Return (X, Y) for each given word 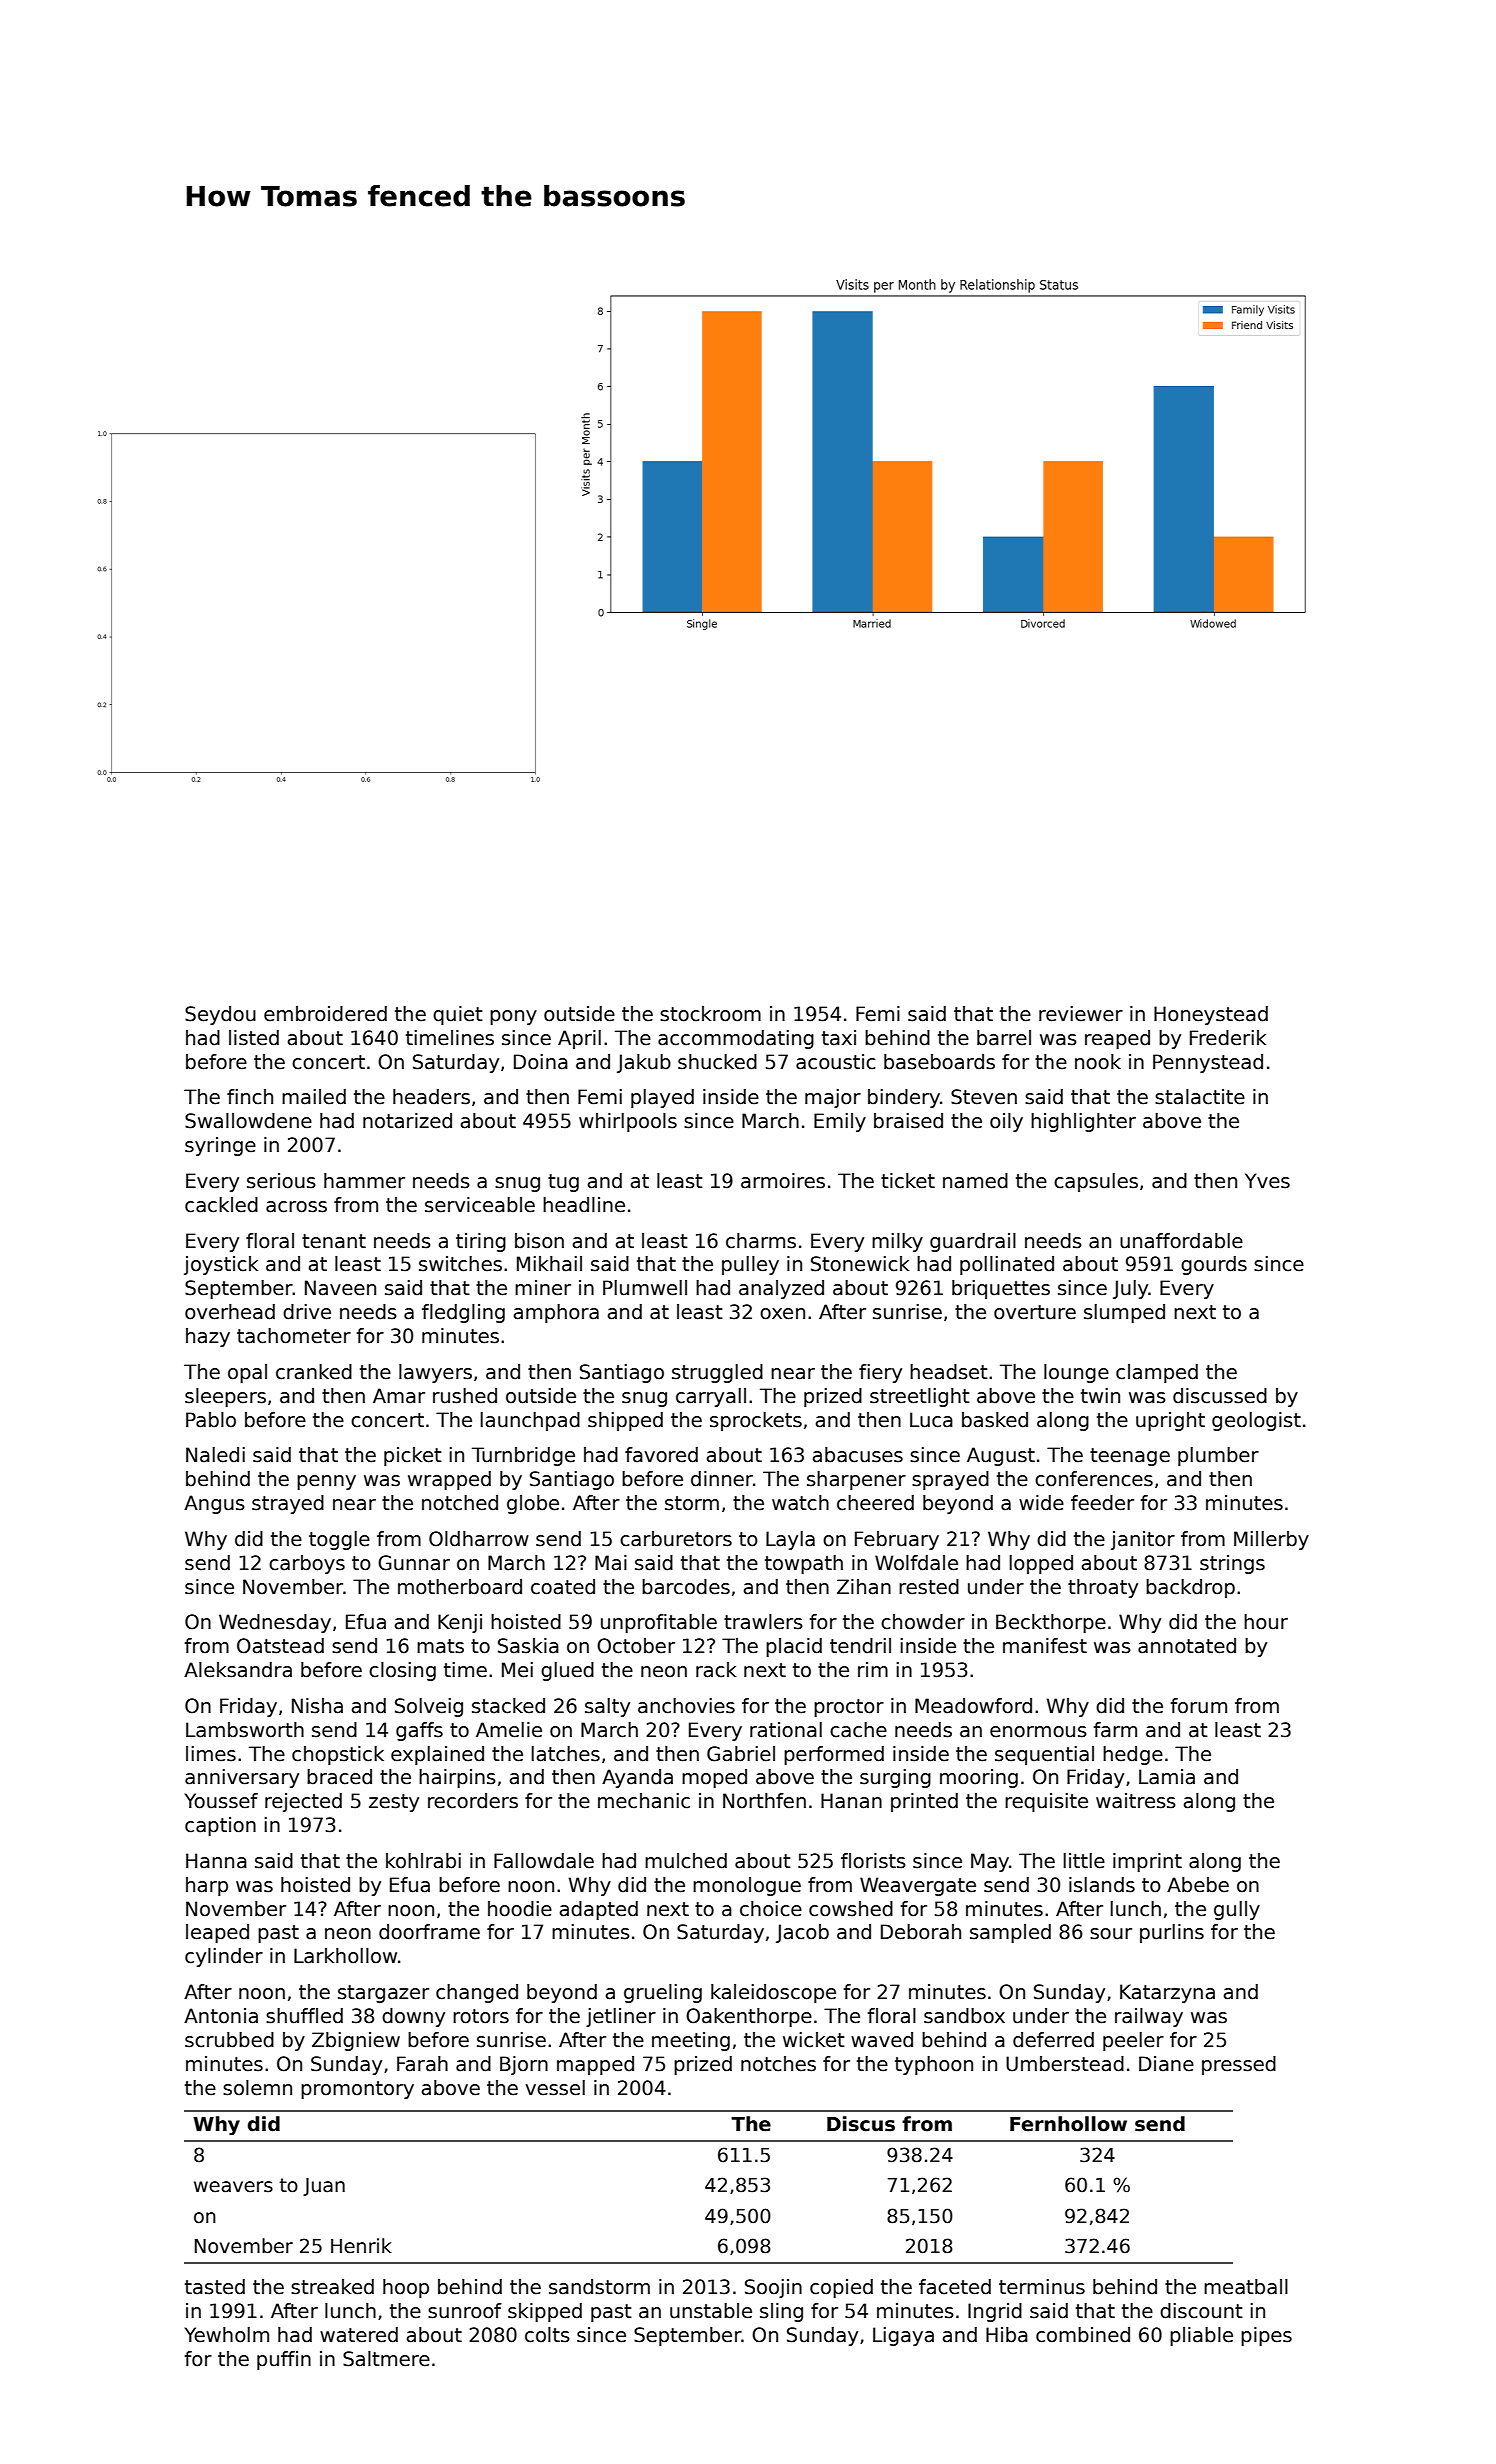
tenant (334, 1241)
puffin (284, 2360)
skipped (545, 2312)
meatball (1246, 2287)
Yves (1267, 1181)
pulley (750, 1265)
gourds (1214, 1265)
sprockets (756, 1421)
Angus (214, 1504)
